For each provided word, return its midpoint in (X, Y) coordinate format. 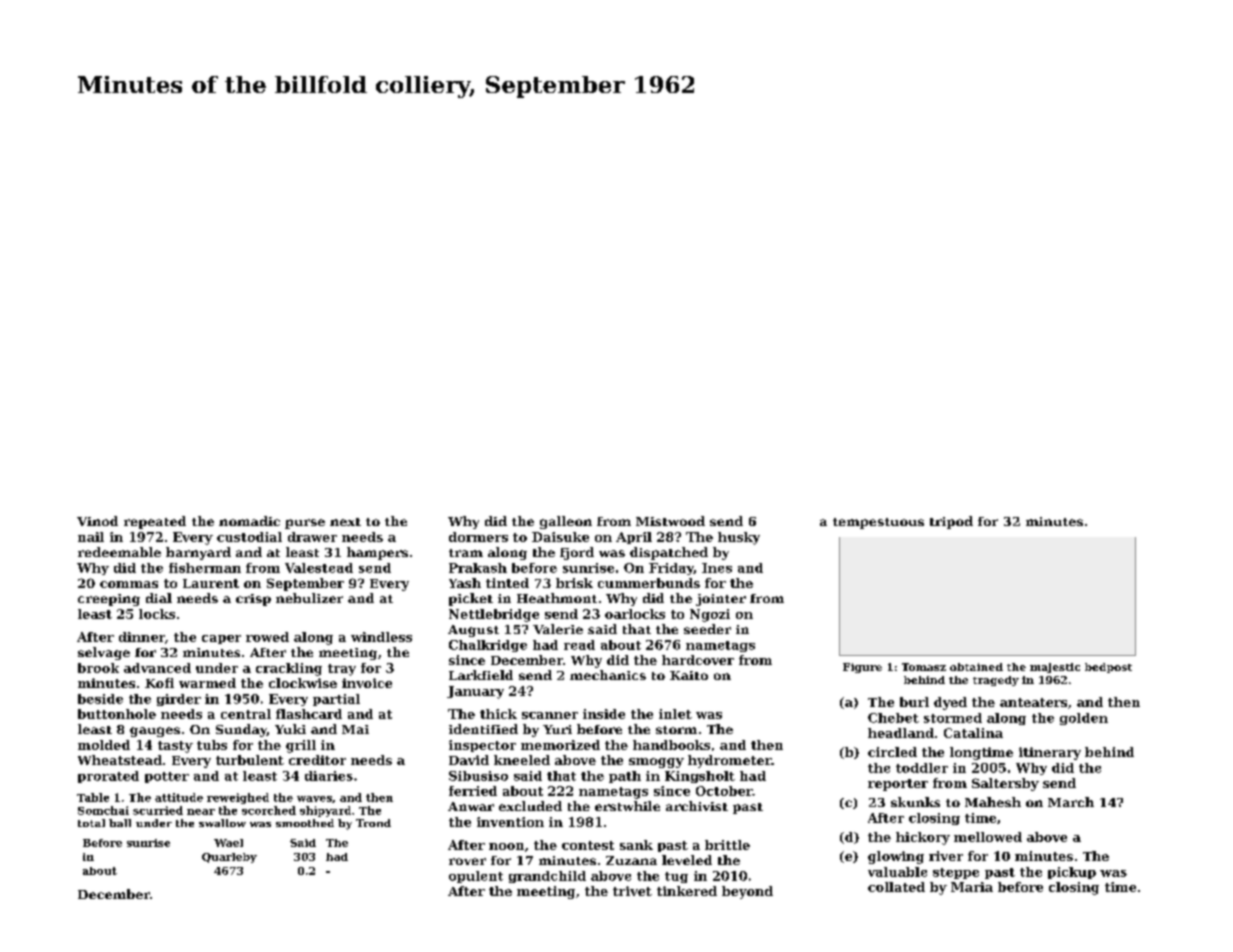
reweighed (238, 798)
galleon (566, 522)
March (1071, 802)
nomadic (249, 521)
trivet (632, 891)
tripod (951, 522)
